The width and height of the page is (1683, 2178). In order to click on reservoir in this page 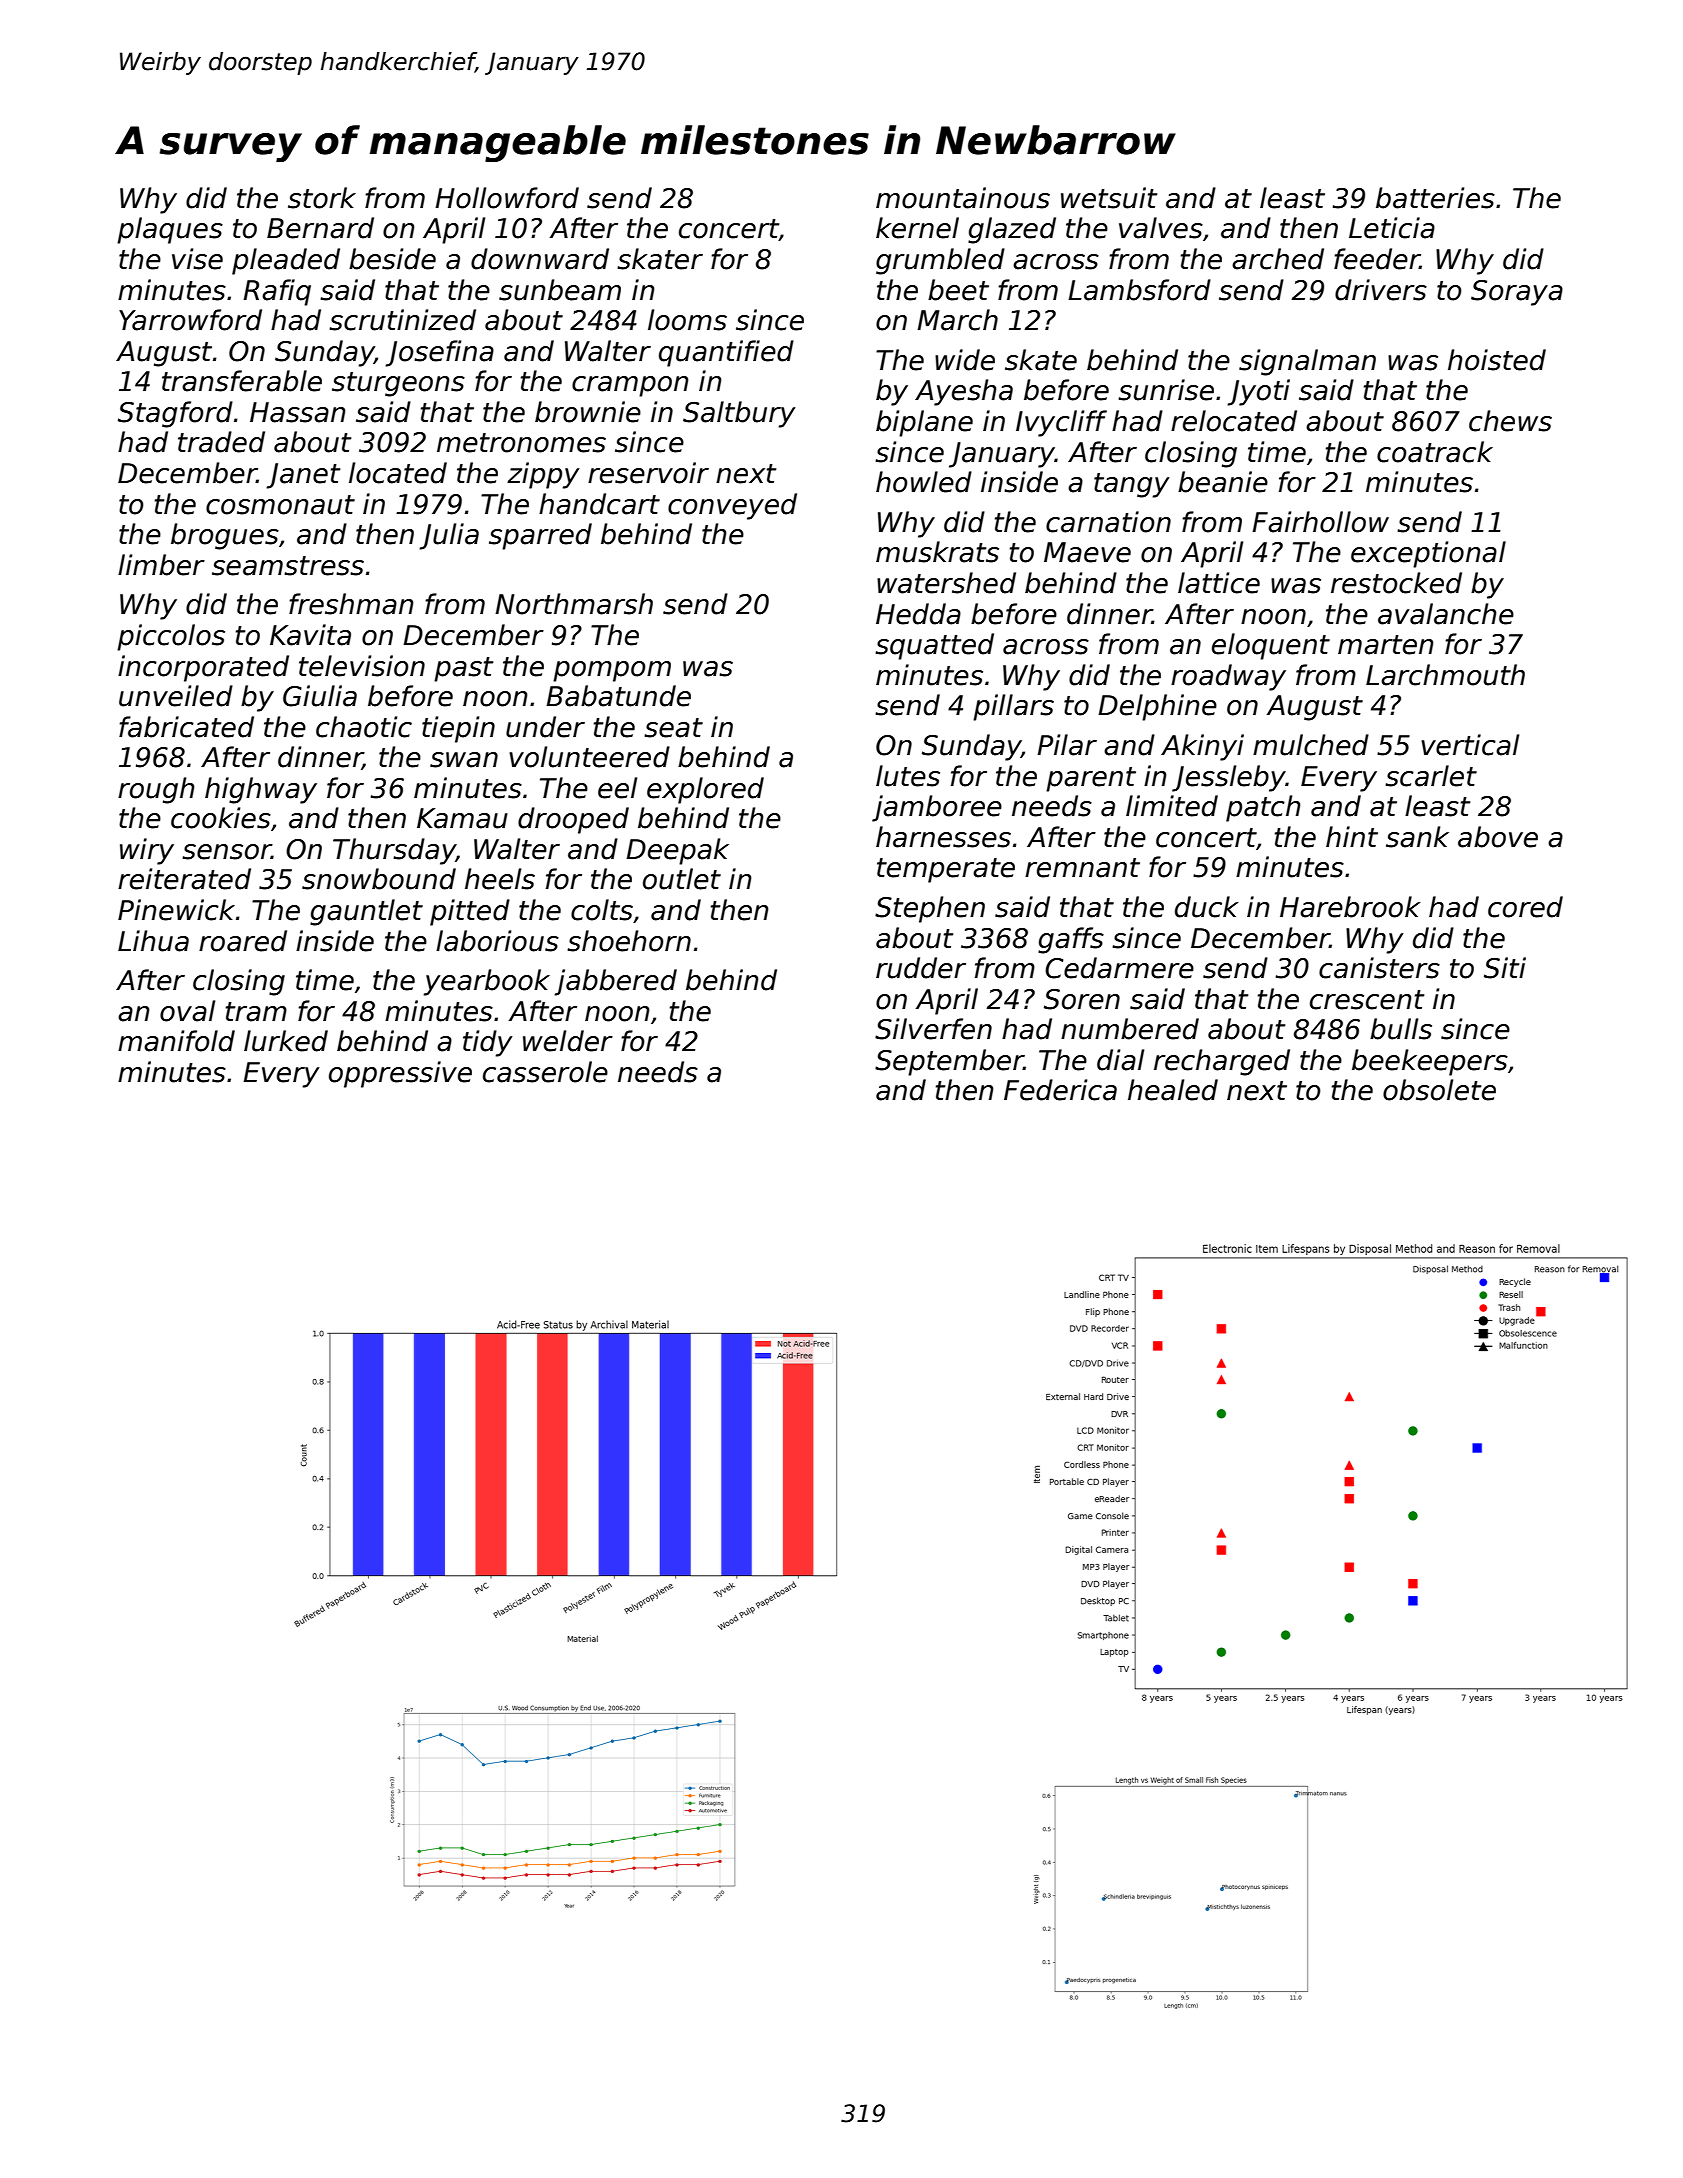, I will do `click(648, 473)`.
